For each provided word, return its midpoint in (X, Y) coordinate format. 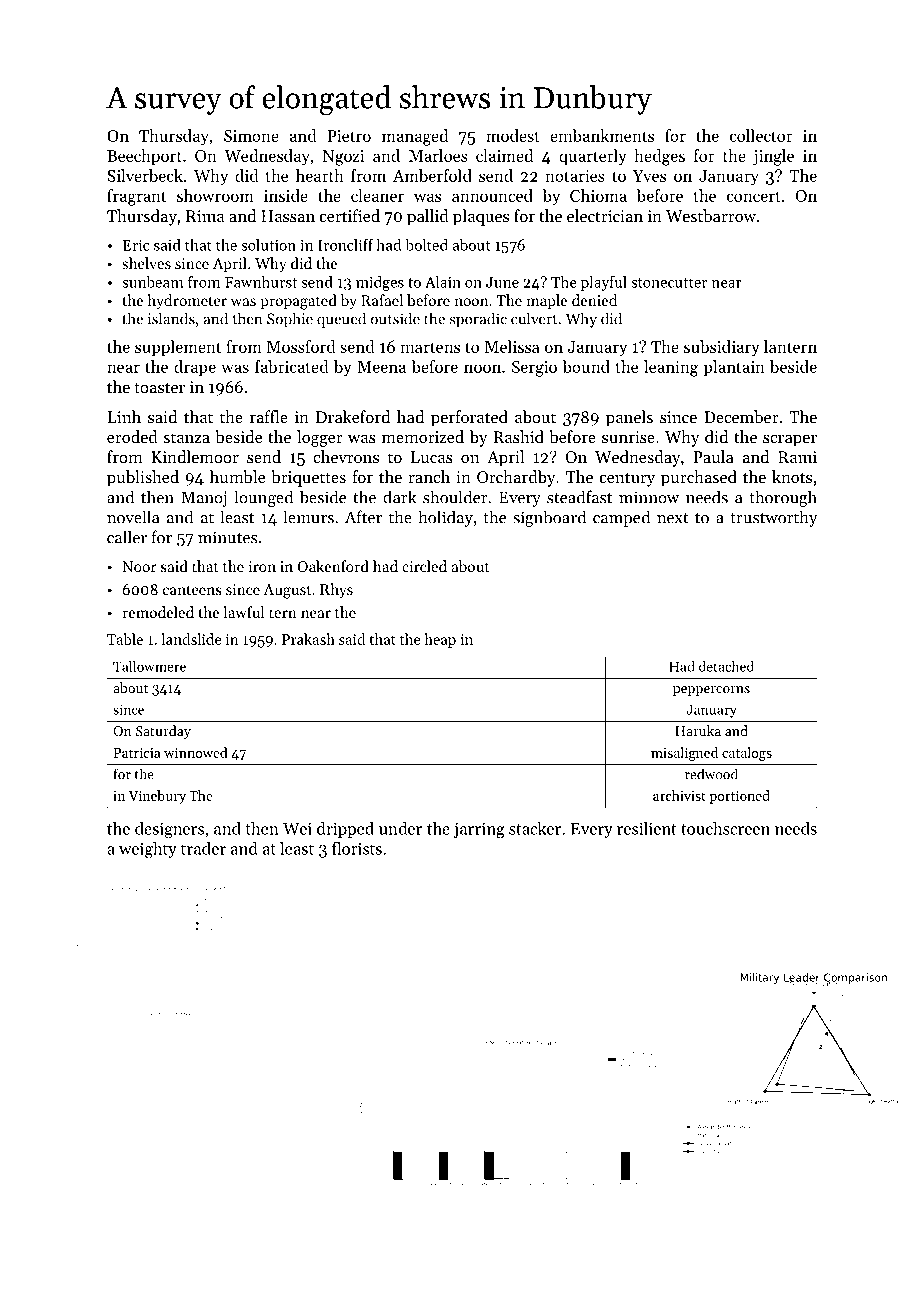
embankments (602, 135)
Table (125, 639)
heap (440, 640)
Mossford (301, 346)
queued (341, 320)
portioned (739, 797)
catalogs (747, 754)
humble (237, 476)
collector (761, 135)
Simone (251, 136)
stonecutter (669, 283)
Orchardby (516, 478)
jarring (479, 830)
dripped (345, 830)
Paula (714, 456)
